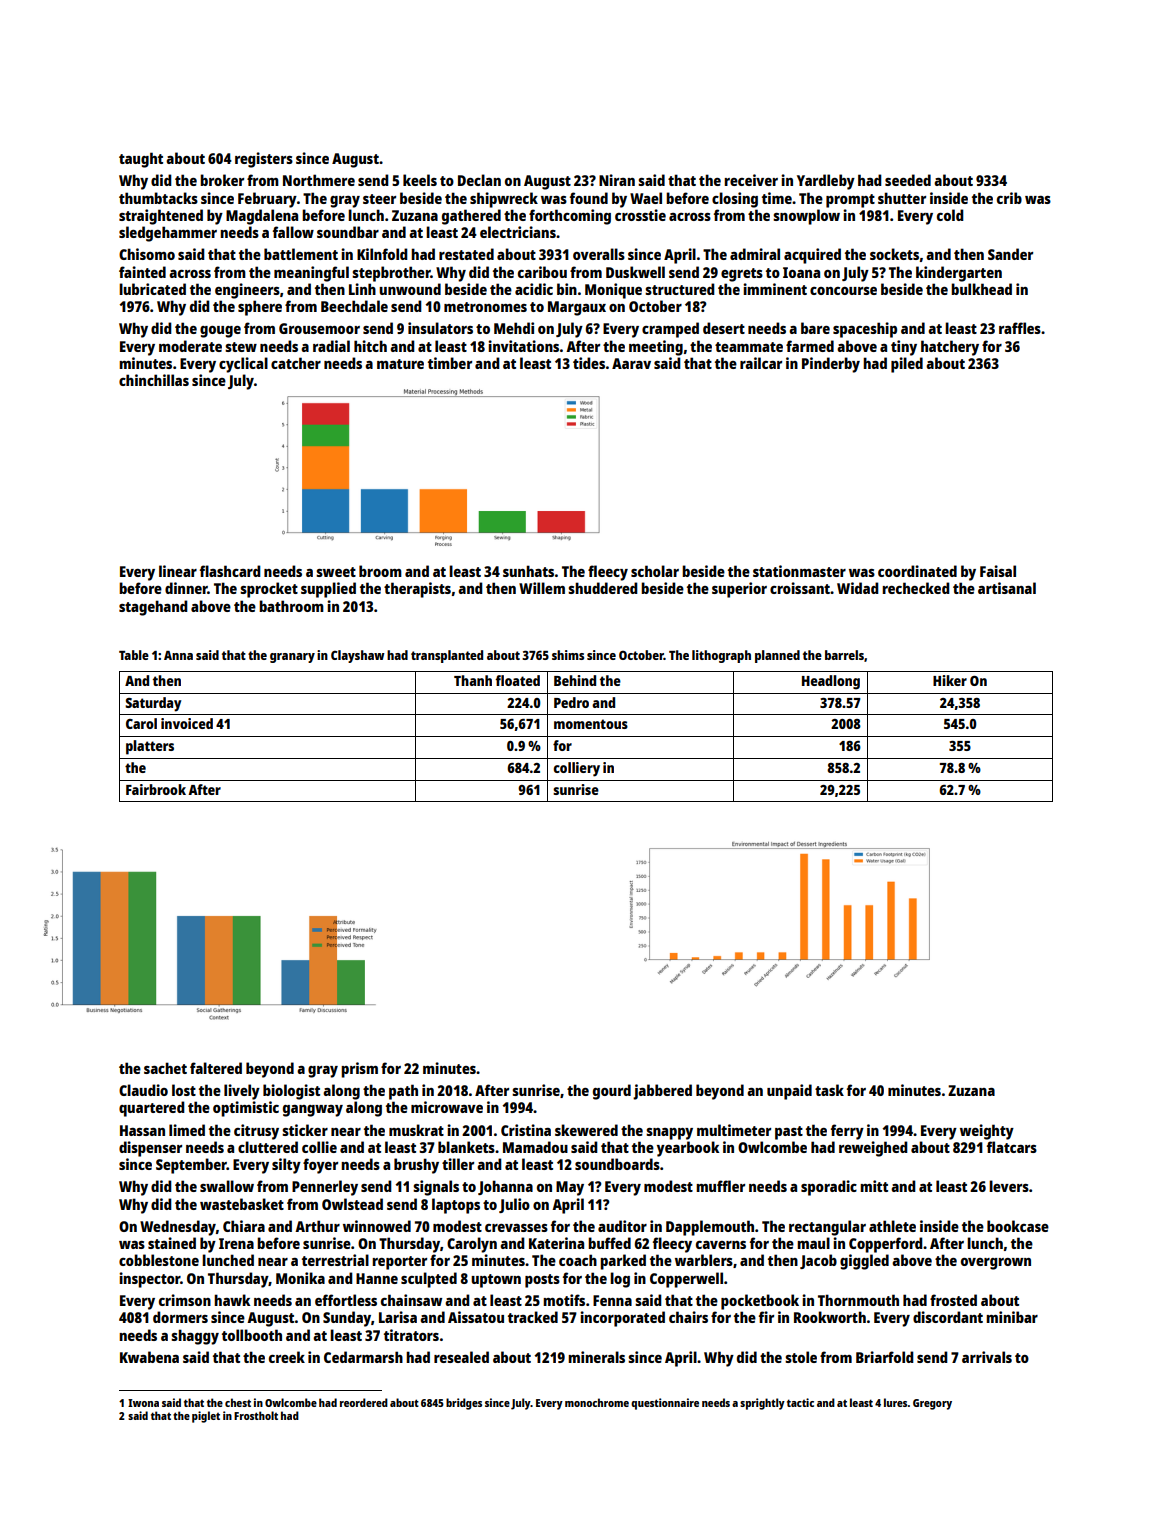 This image has height=1517, width=1172. I want to click on unpaid, so click(789, 1092).
